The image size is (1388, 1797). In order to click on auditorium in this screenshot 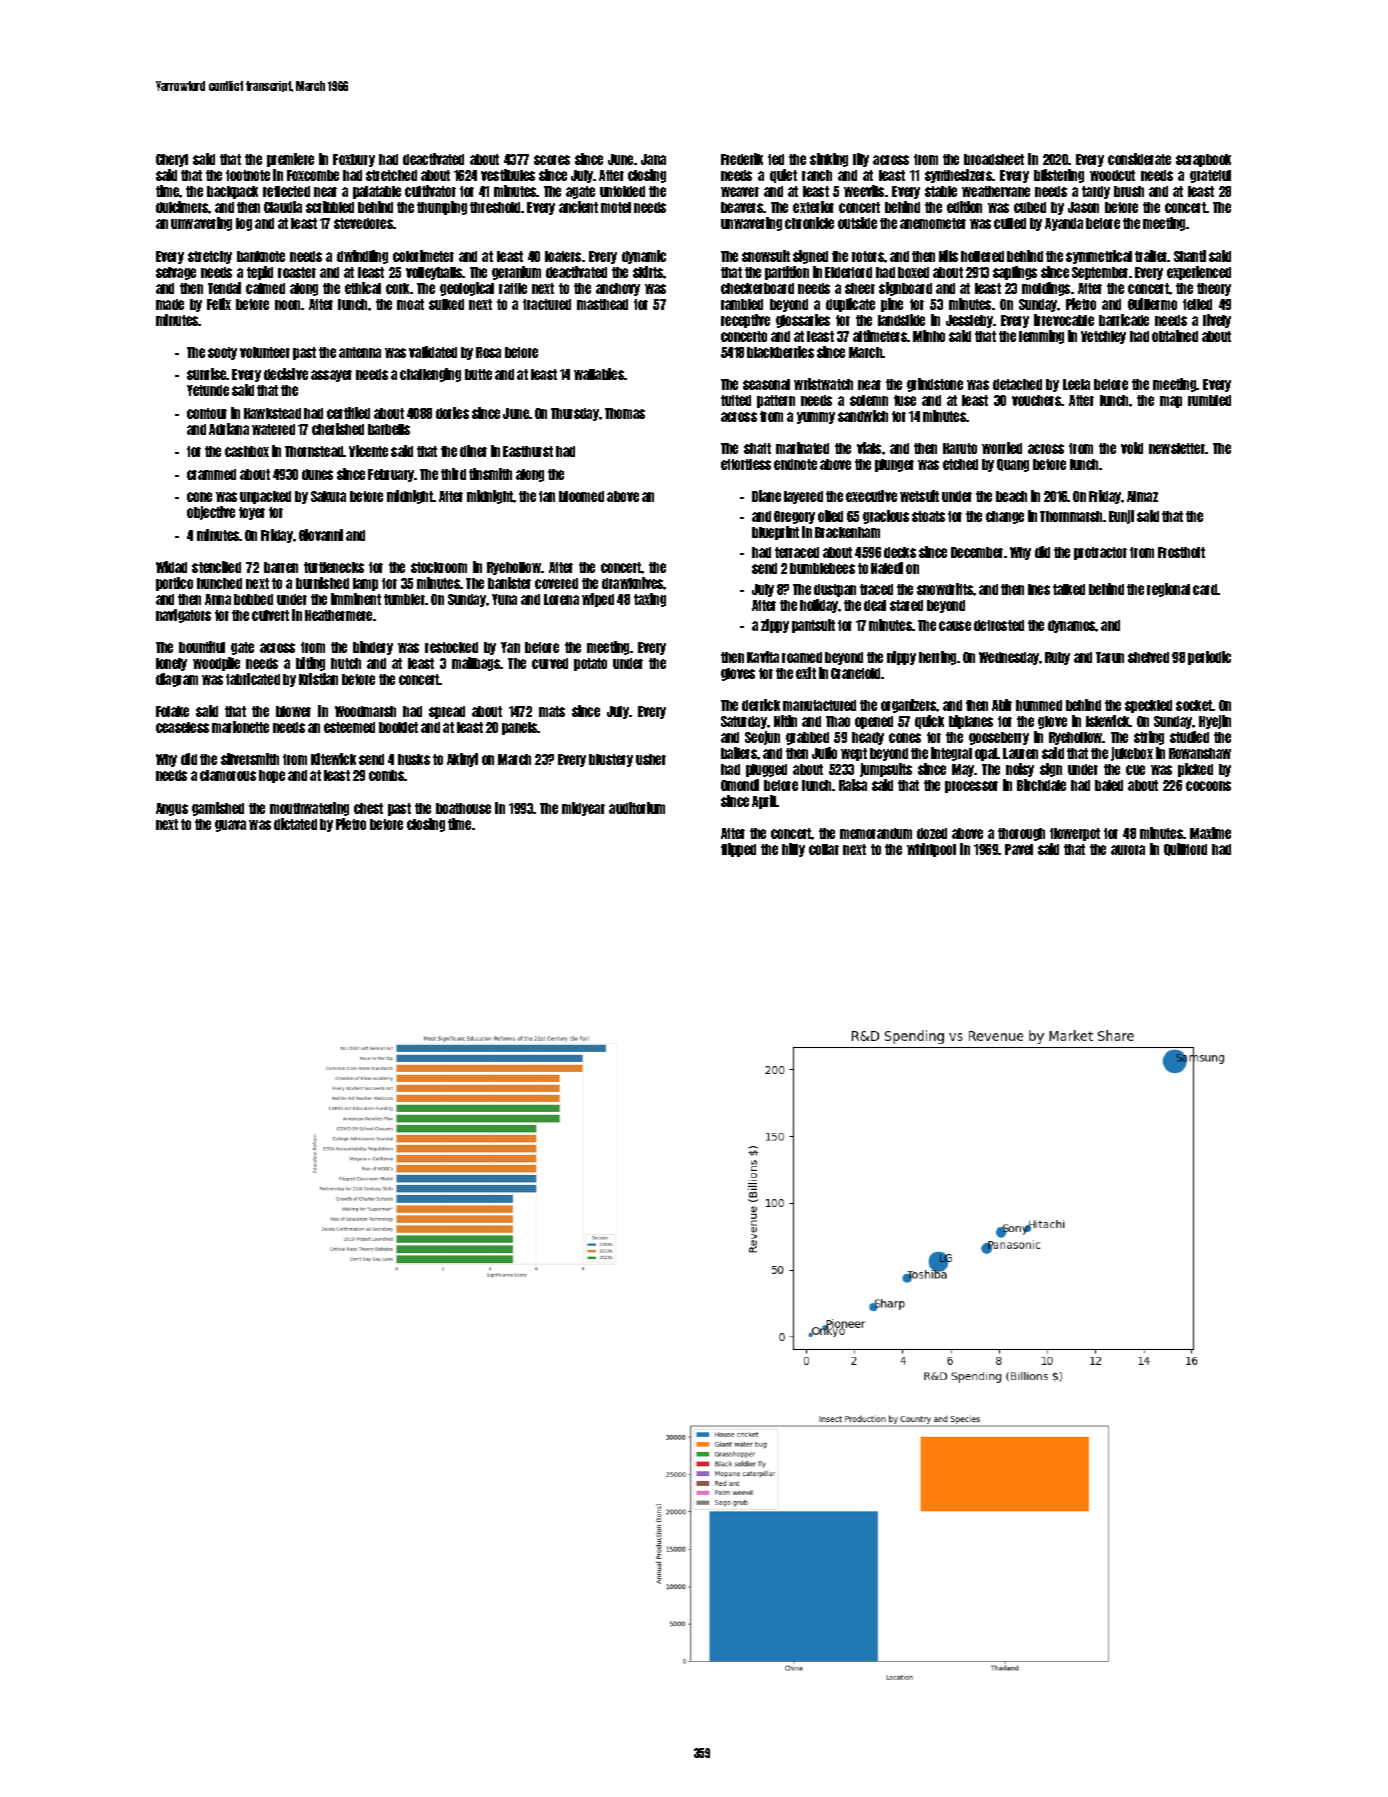, I will do `click(637, 808)`.
